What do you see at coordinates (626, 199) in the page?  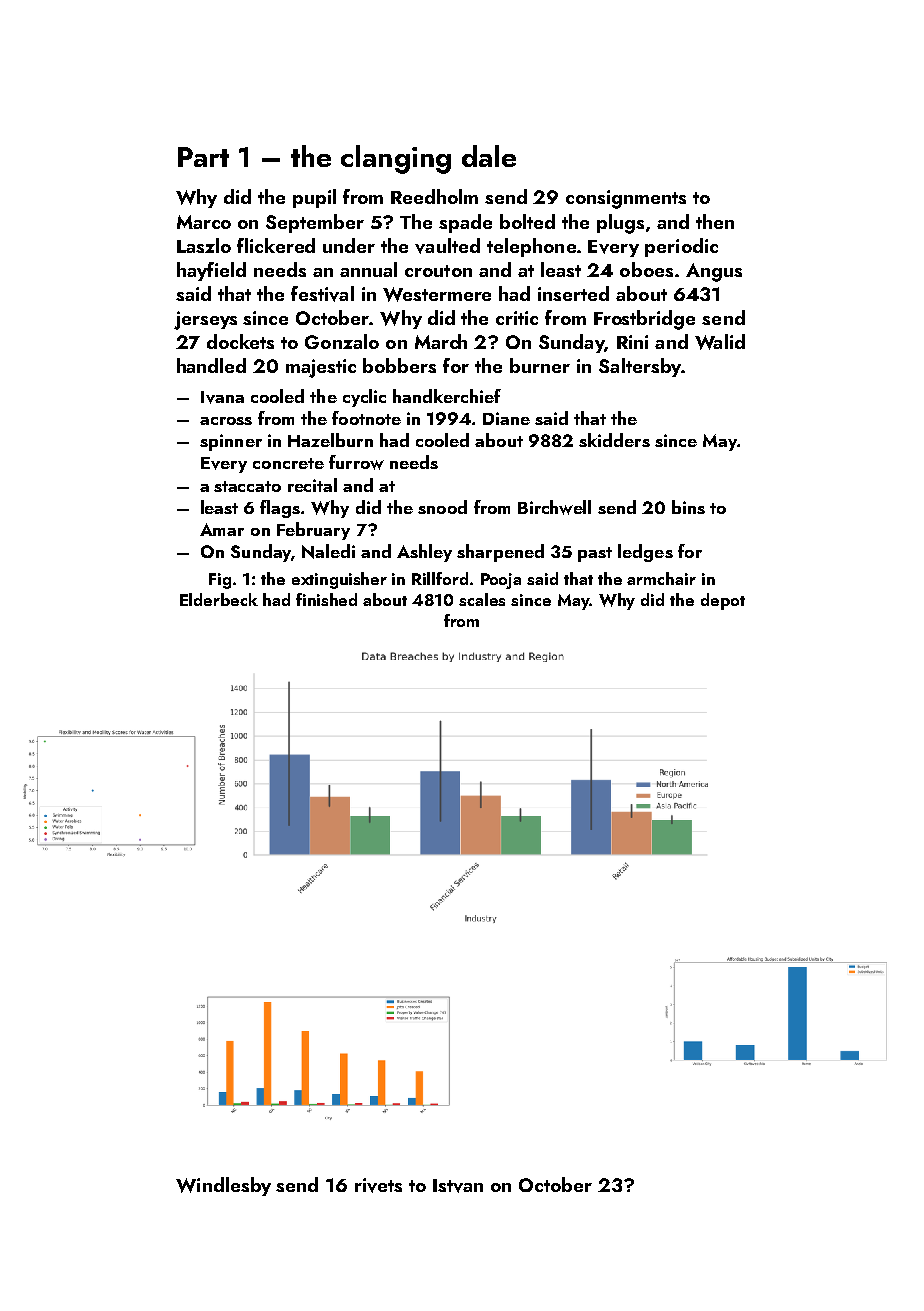 I see `consignments` at bounding box center [626, 199].
